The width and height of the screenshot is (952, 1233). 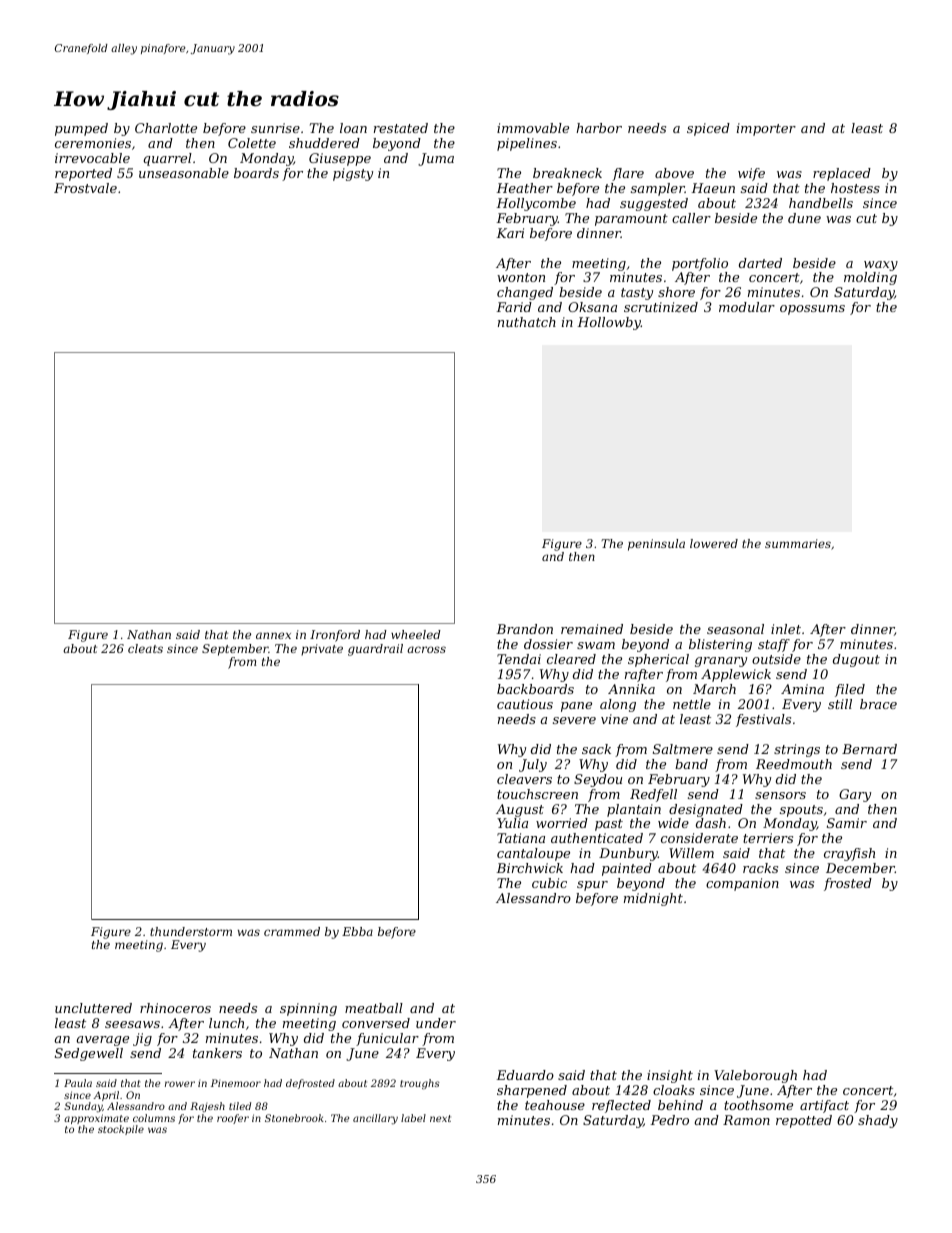 What do you see at coordinates (292, 931) in the screenshot?
I see `crammed` at bounding box center [292, 931].
